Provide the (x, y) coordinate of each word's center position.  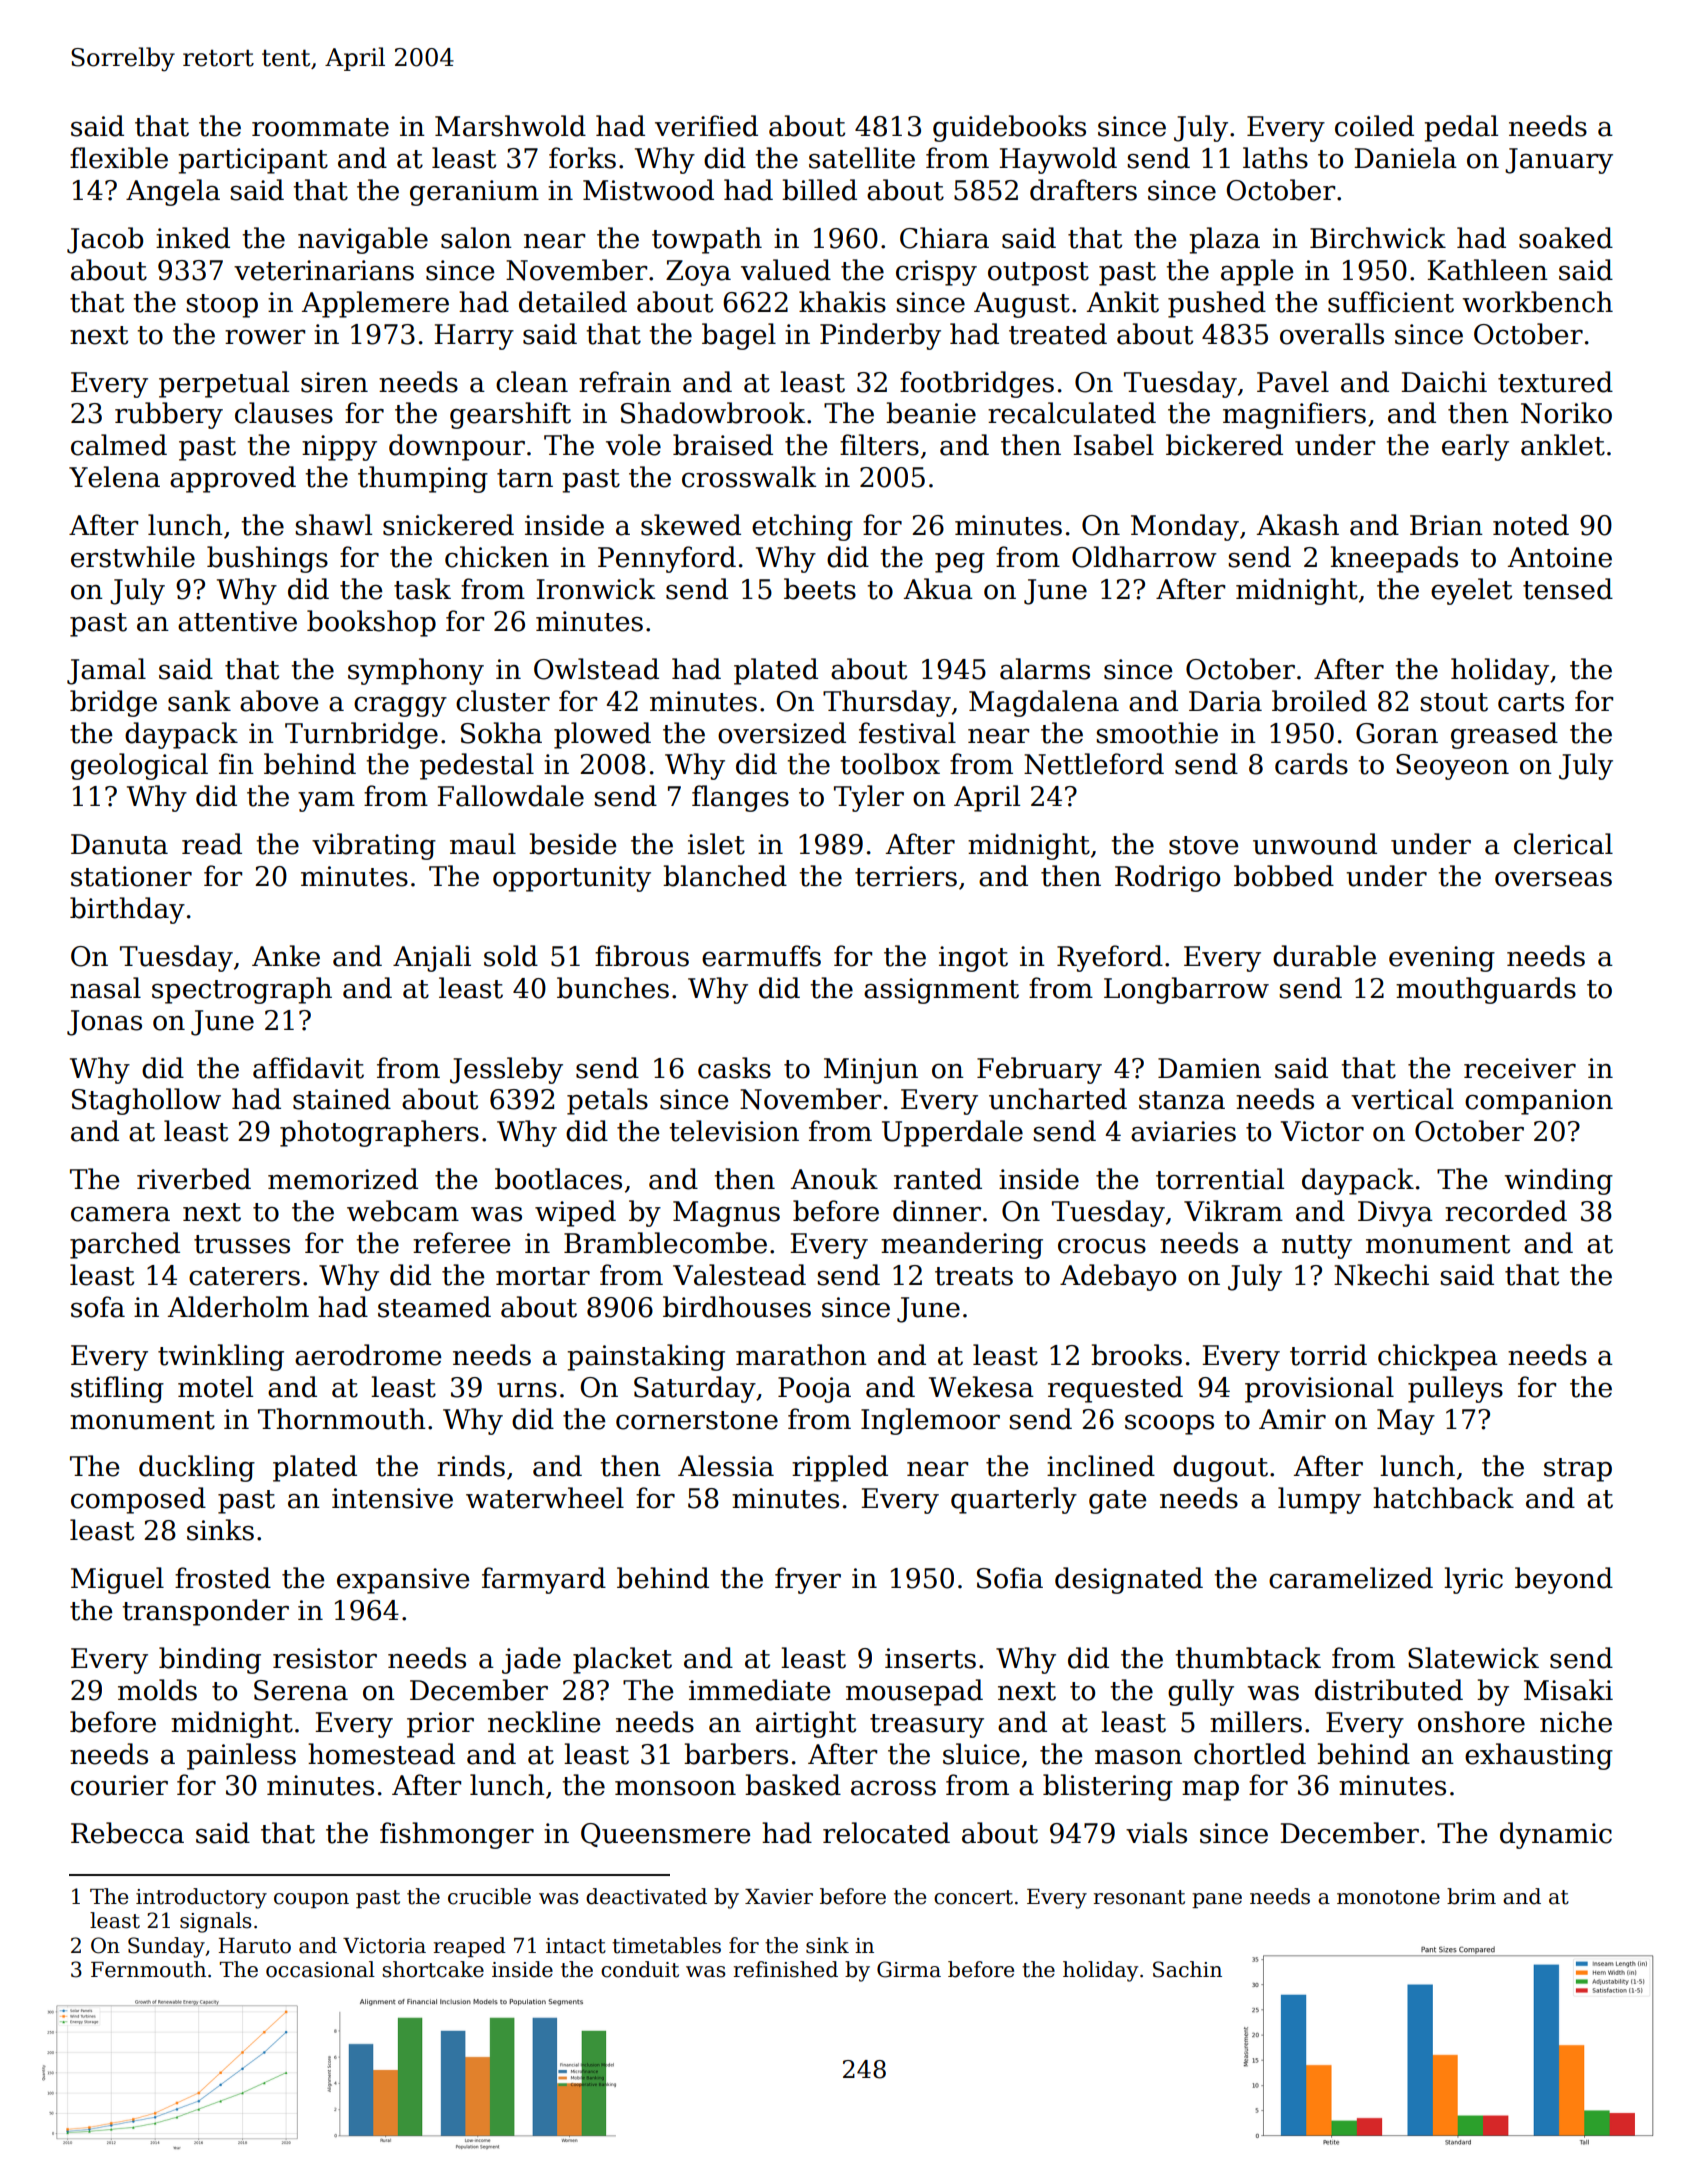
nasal (105, 988)
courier (119, 1785)
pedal (1461, 128)
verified (706, 126)
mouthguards (1486, 990)
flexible (119, 158)
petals (607, 1101)
